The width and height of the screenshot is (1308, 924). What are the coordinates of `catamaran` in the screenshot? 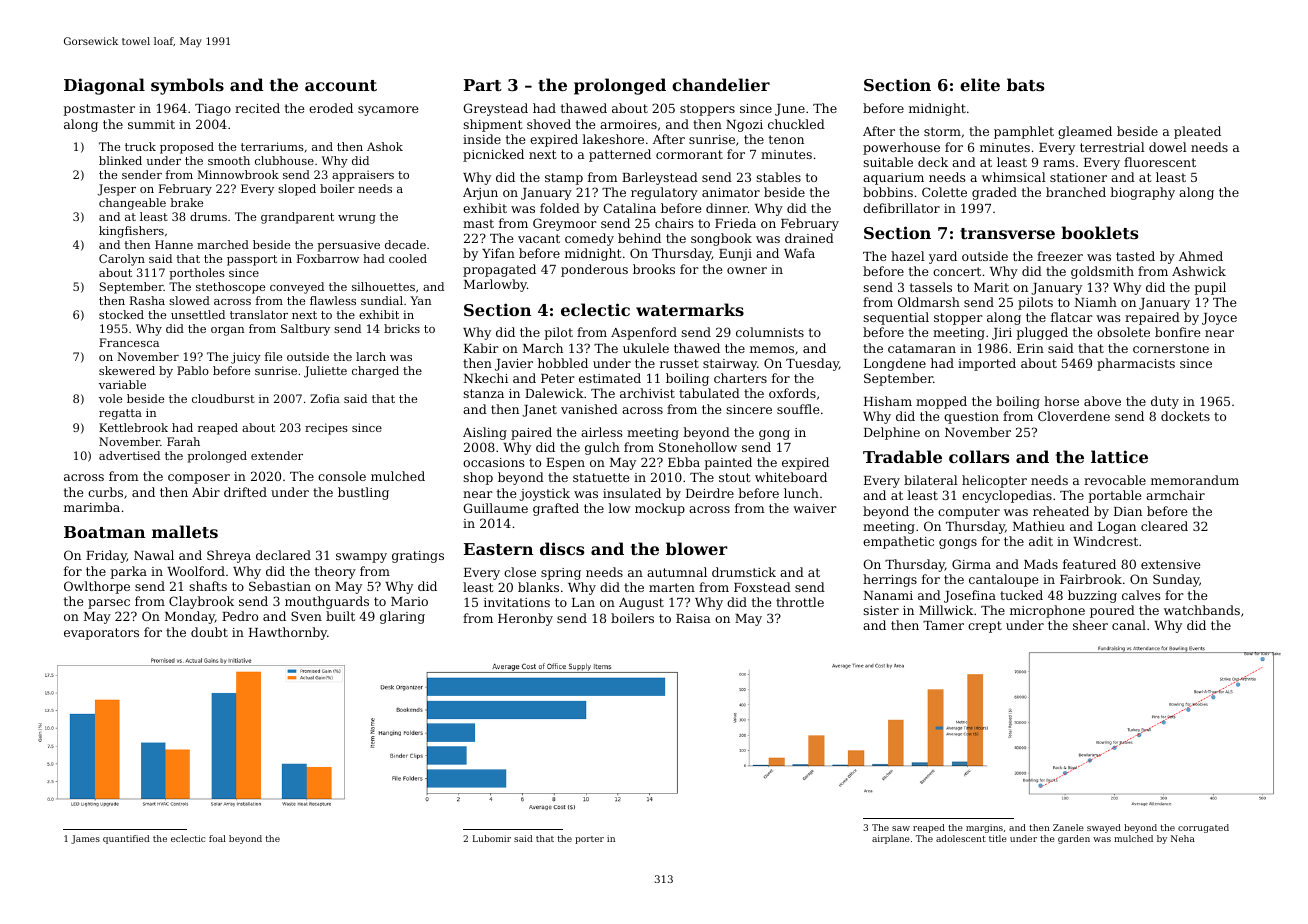 It's located at (922, 348).
